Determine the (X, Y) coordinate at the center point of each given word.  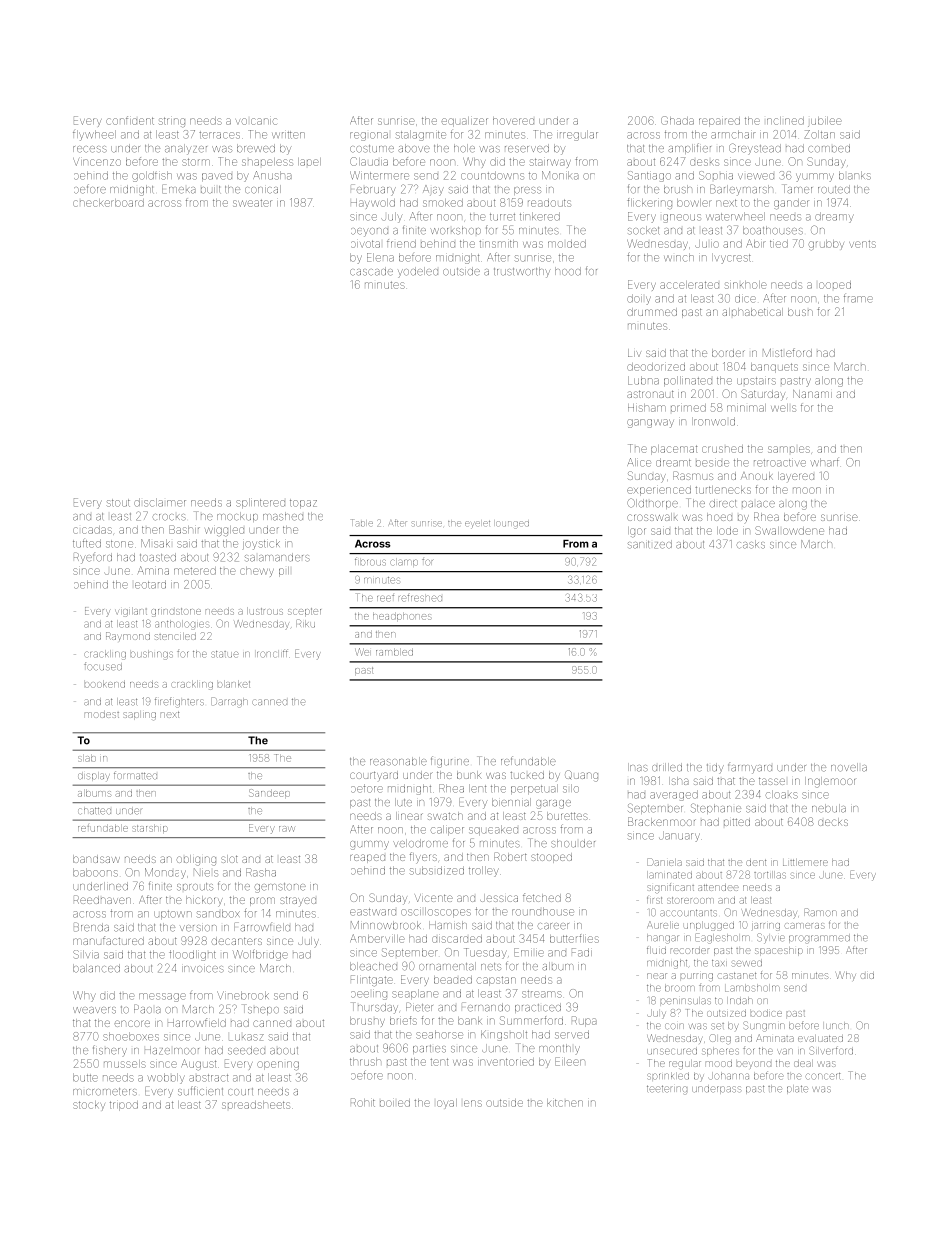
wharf (825, 462)
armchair (733, 134)
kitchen (565, 1103)
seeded (246, 1050)
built (210, 190)
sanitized (650, 544)
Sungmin (764, 1026)
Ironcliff (272, 653)
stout (118, 503)
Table (362, 522)
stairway (550, 163)
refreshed (420, 598)
